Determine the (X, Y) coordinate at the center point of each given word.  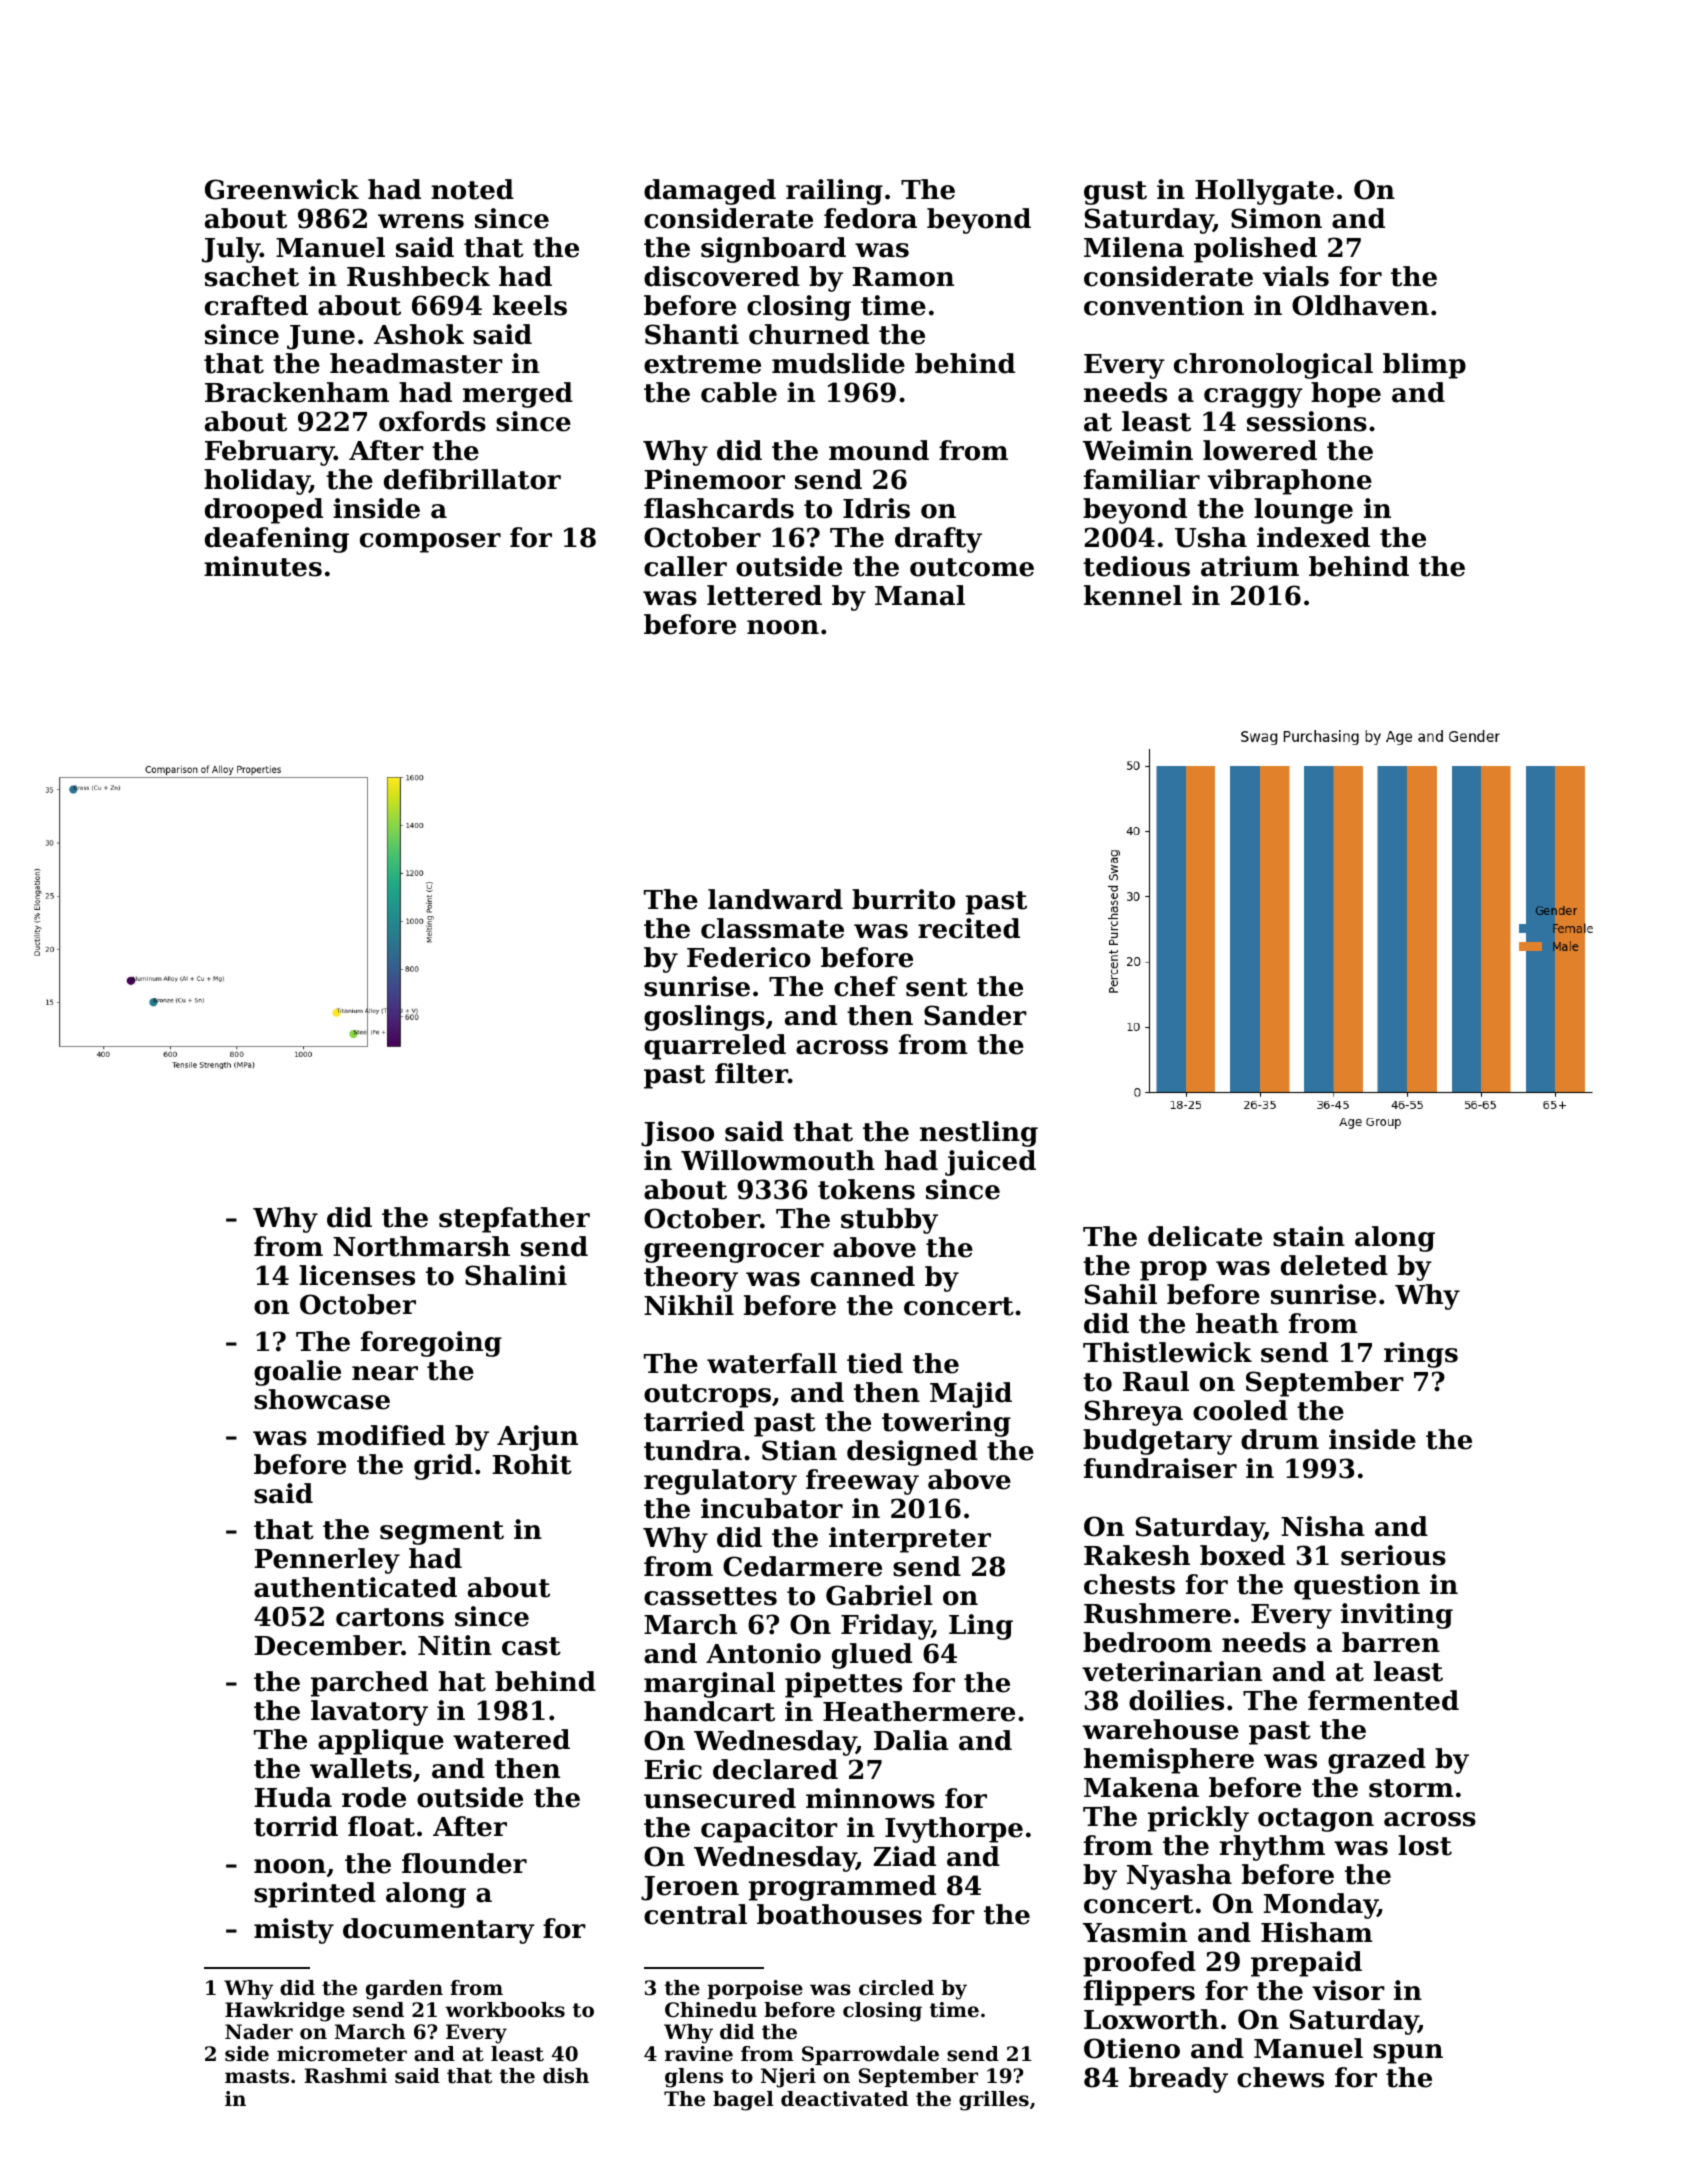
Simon (1276, 218)
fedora (870, 218)
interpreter (910, 1540)
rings (1421, 1355)
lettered (764, 595)
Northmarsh (421, 1246)
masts (257, 2076)
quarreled (715, 1047)
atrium (1250, 566)
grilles (994, 2101)
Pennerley (327, 1561)
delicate (1205, 1236)
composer (430, 543)
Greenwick (282, 189)
